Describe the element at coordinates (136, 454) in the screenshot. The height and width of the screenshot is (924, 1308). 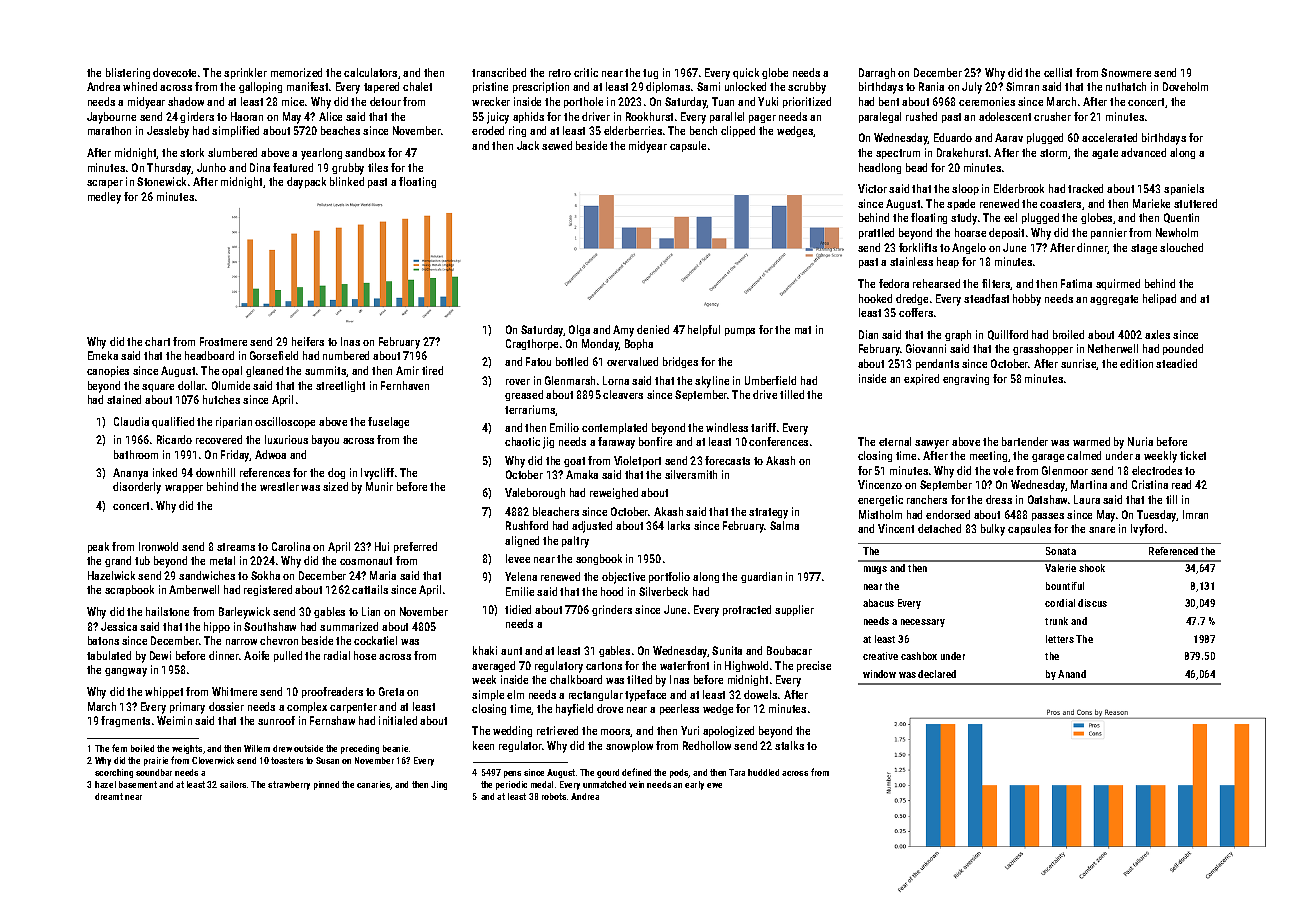
I see `bathroom` at that location.
